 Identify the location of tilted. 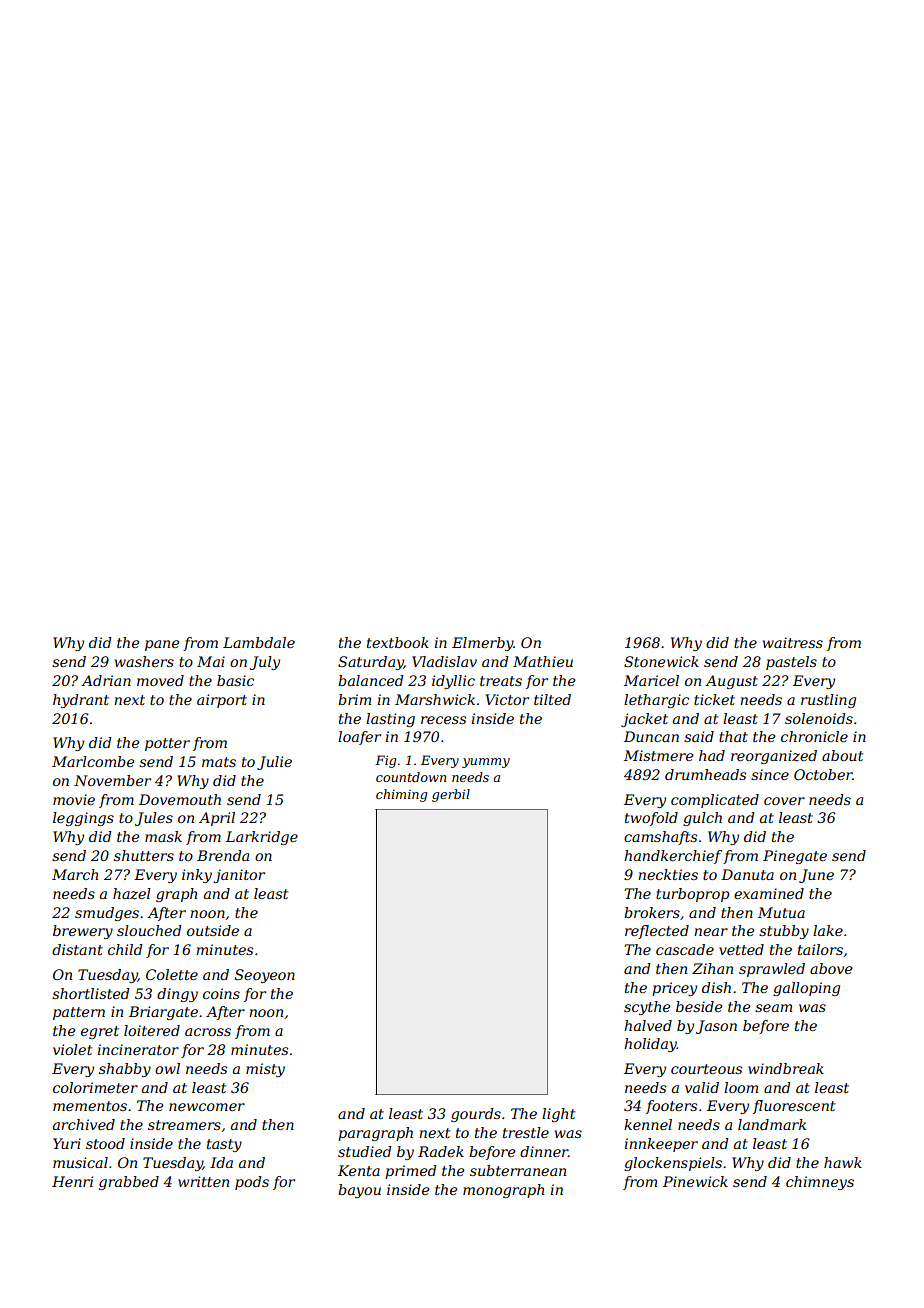
(552, 699).
